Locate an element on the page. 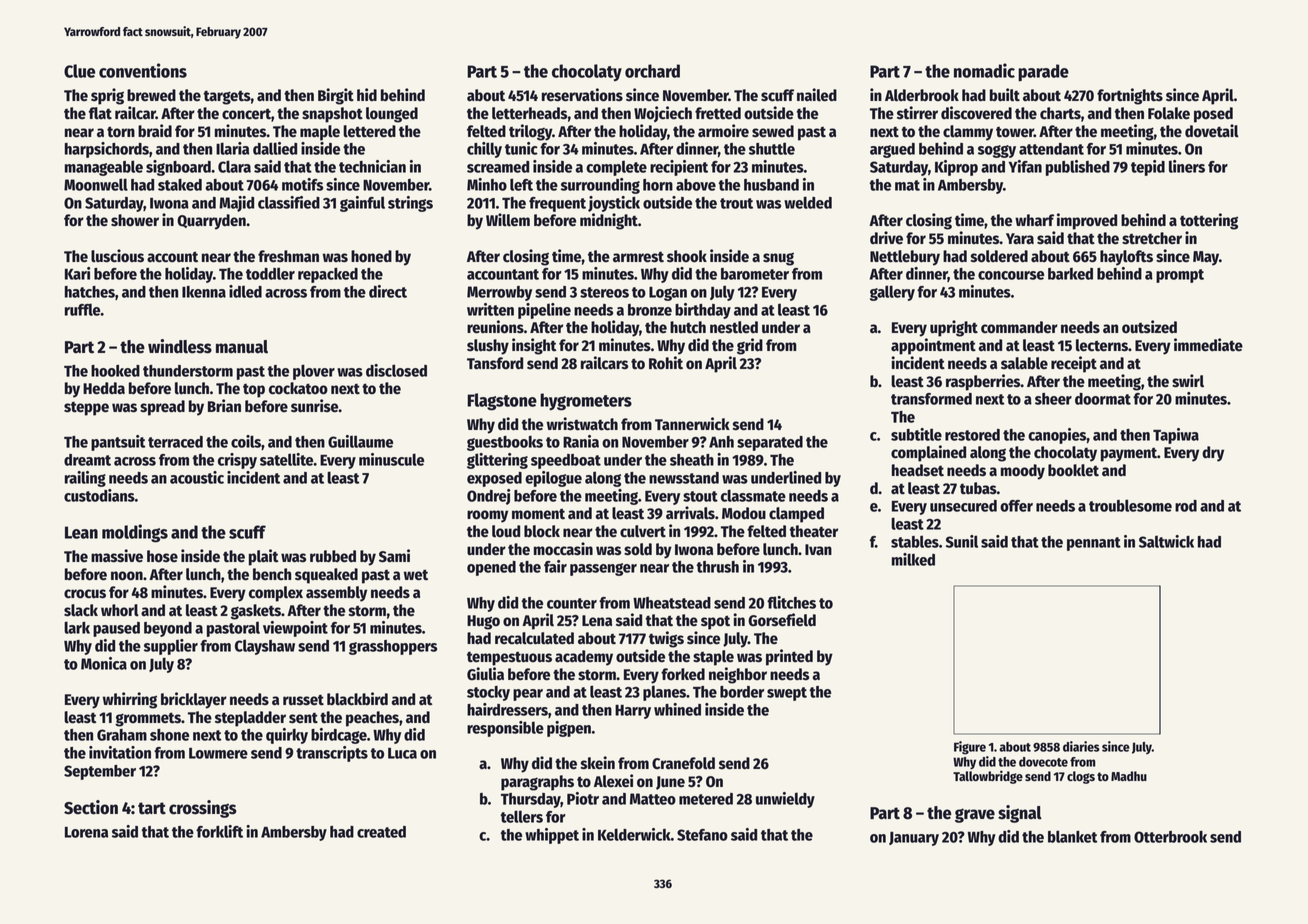 This document has width=1308, height=924. armoire is located at coordinates (723, 131).
